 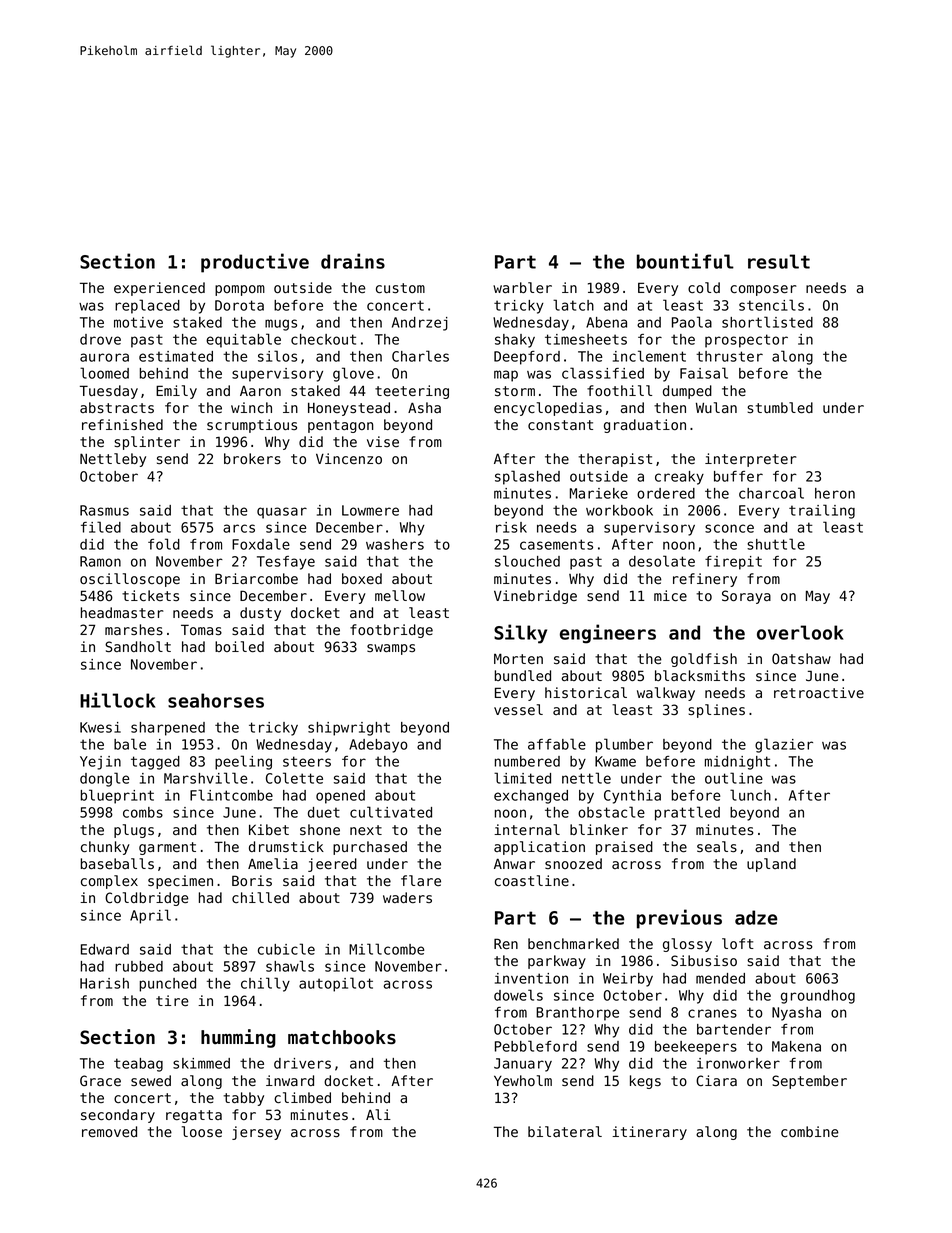 I want to click on jersey, so click(x=256, y=1133).
